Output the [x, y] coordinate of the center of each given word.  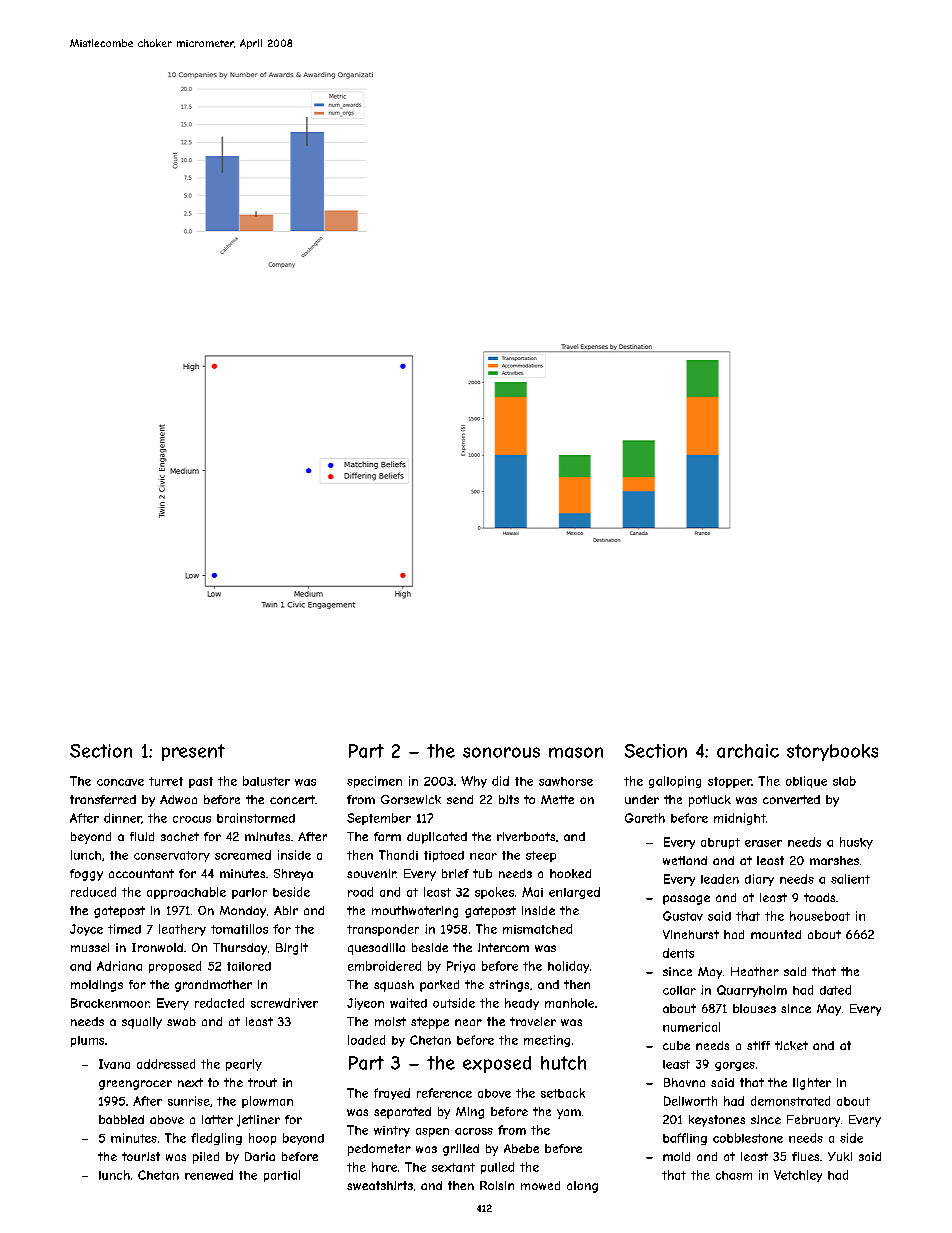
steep [541, 856]
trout [262, 1082]
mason [576, 752]
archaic [748, 751]
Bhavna [684, 1082]
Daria [260, 1156]
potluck [710, 801]
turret [166, 781]
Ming [470, 1113]
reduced [93, 892]
